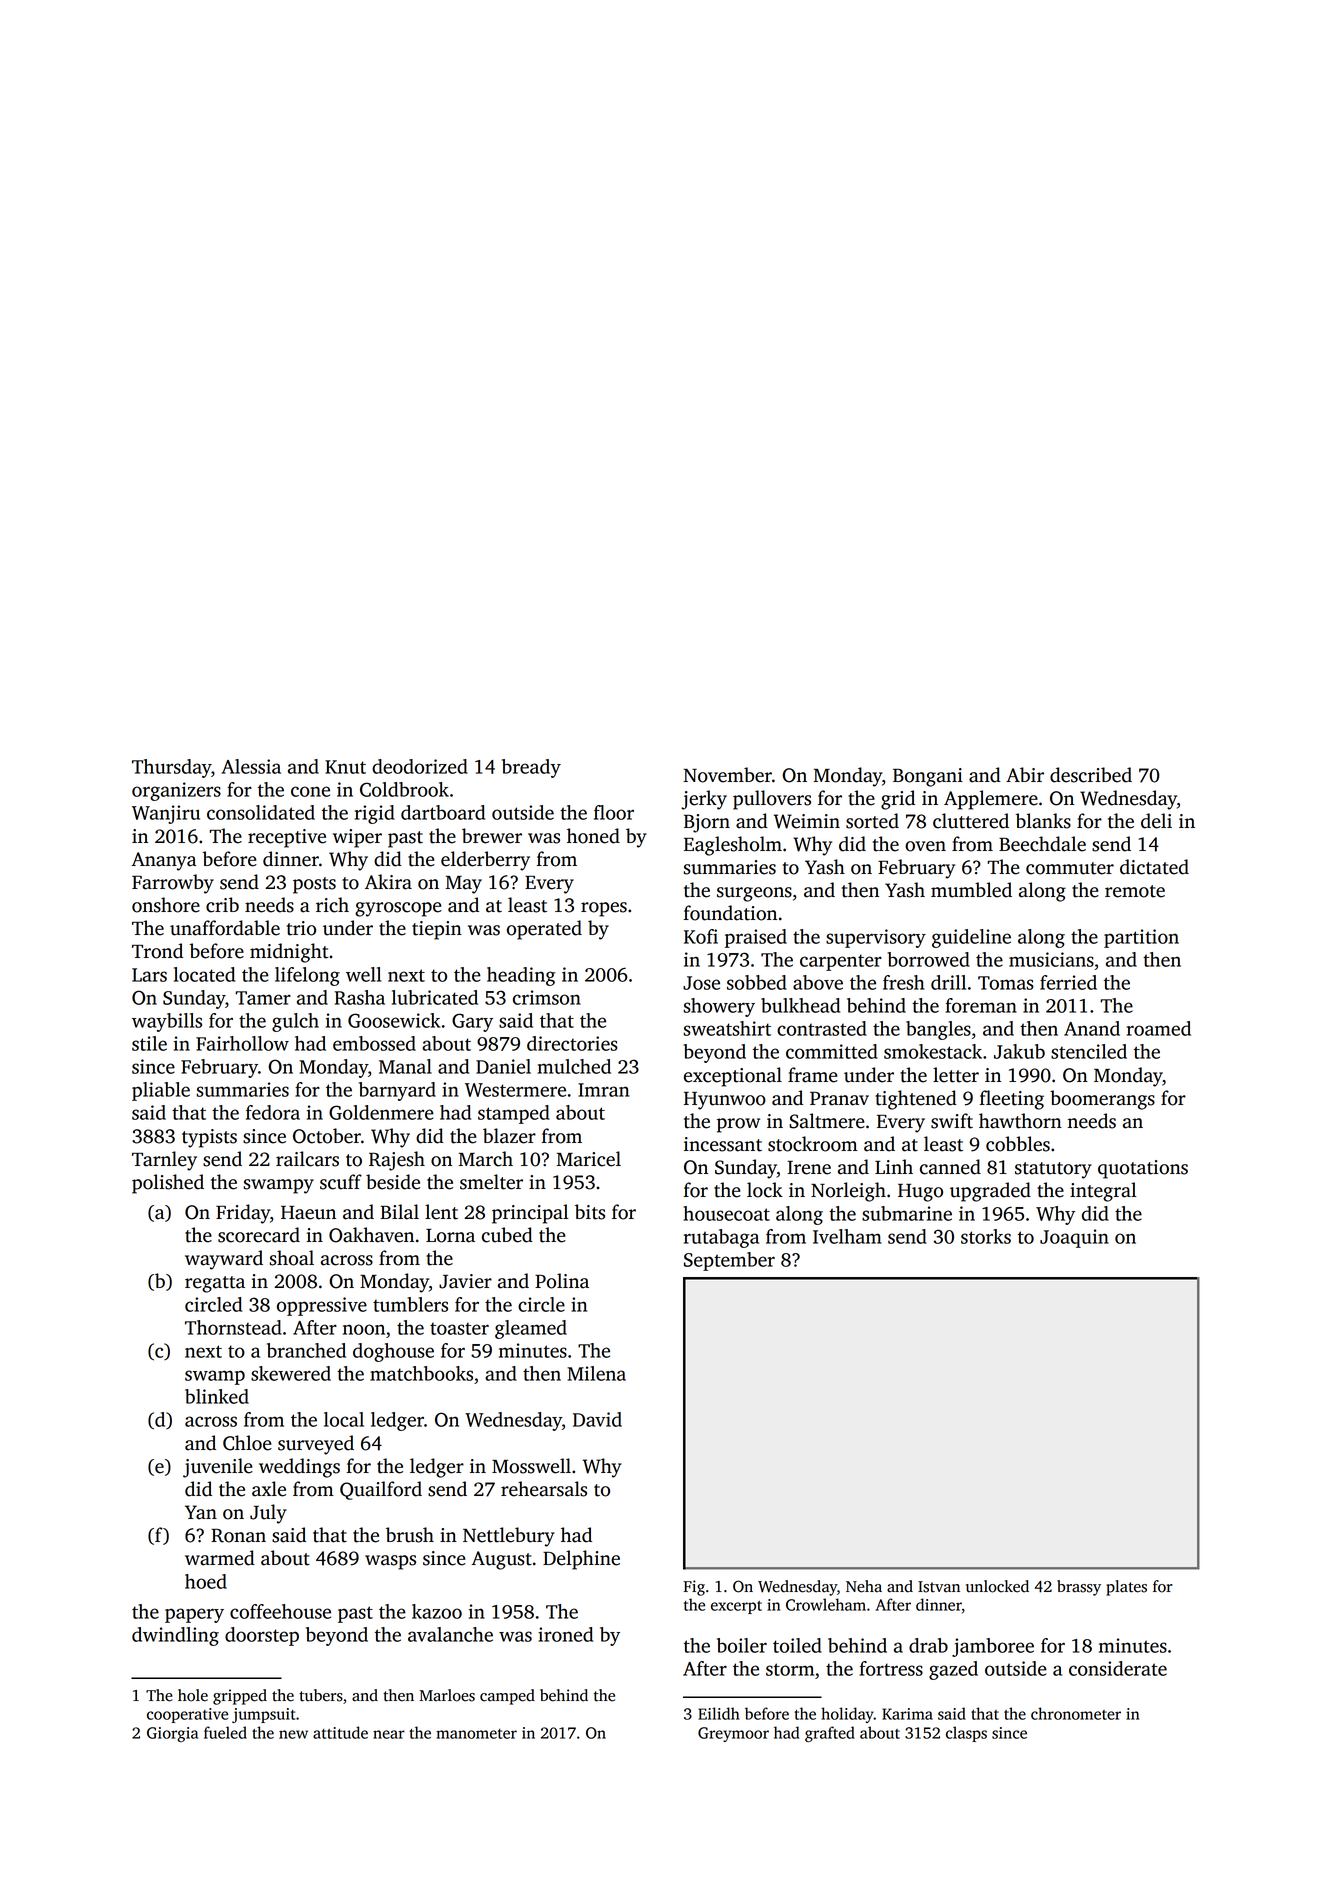 The height and width of the screenshot is (1882, 1331). I want to click on clasps, so click(966, 1734).
